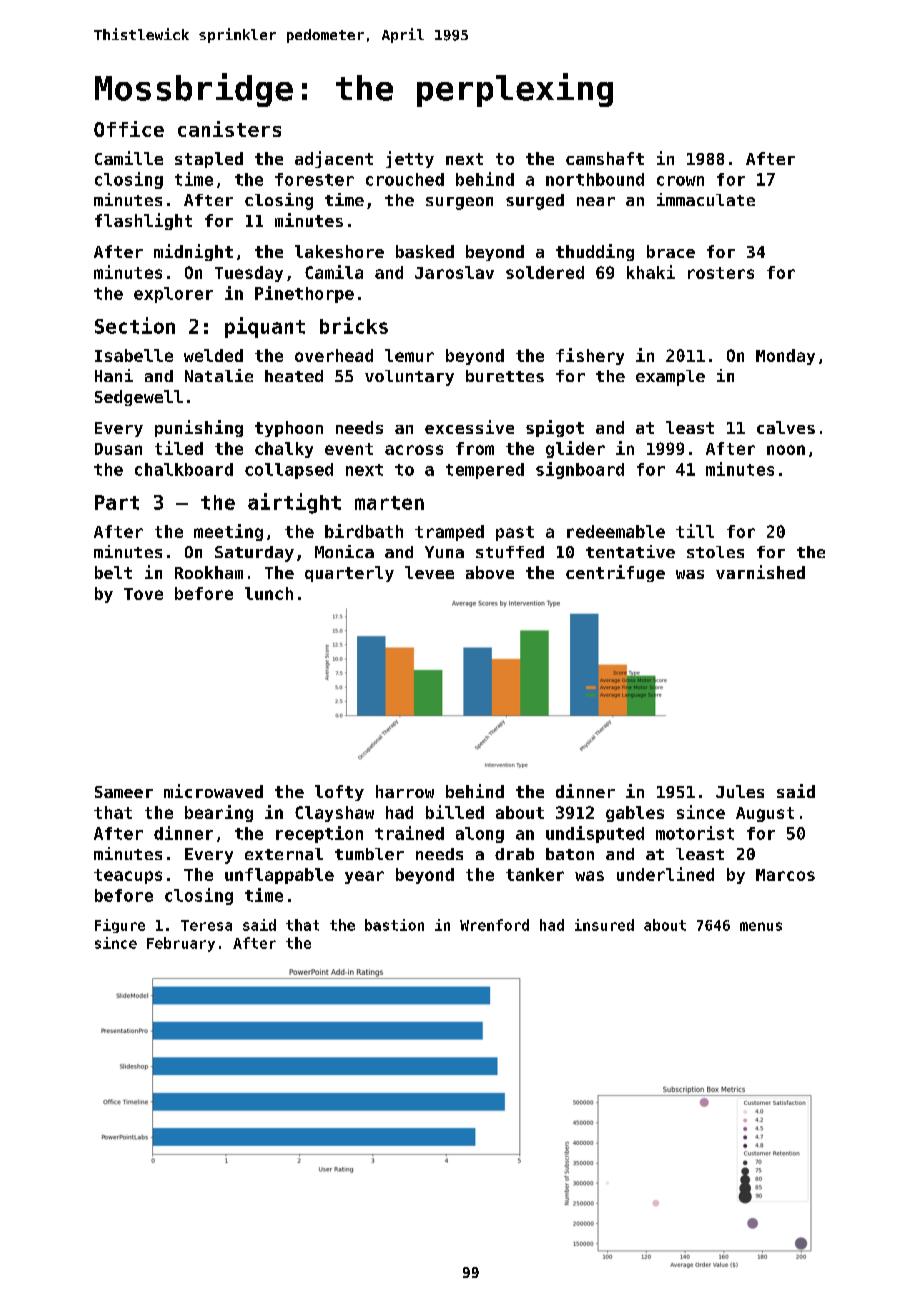 Image resolution: width=924 pixels, height=1314 pixels. Describe the element at coordinates (219, 375) in the screenshot. I see `Natalie` at that location.
